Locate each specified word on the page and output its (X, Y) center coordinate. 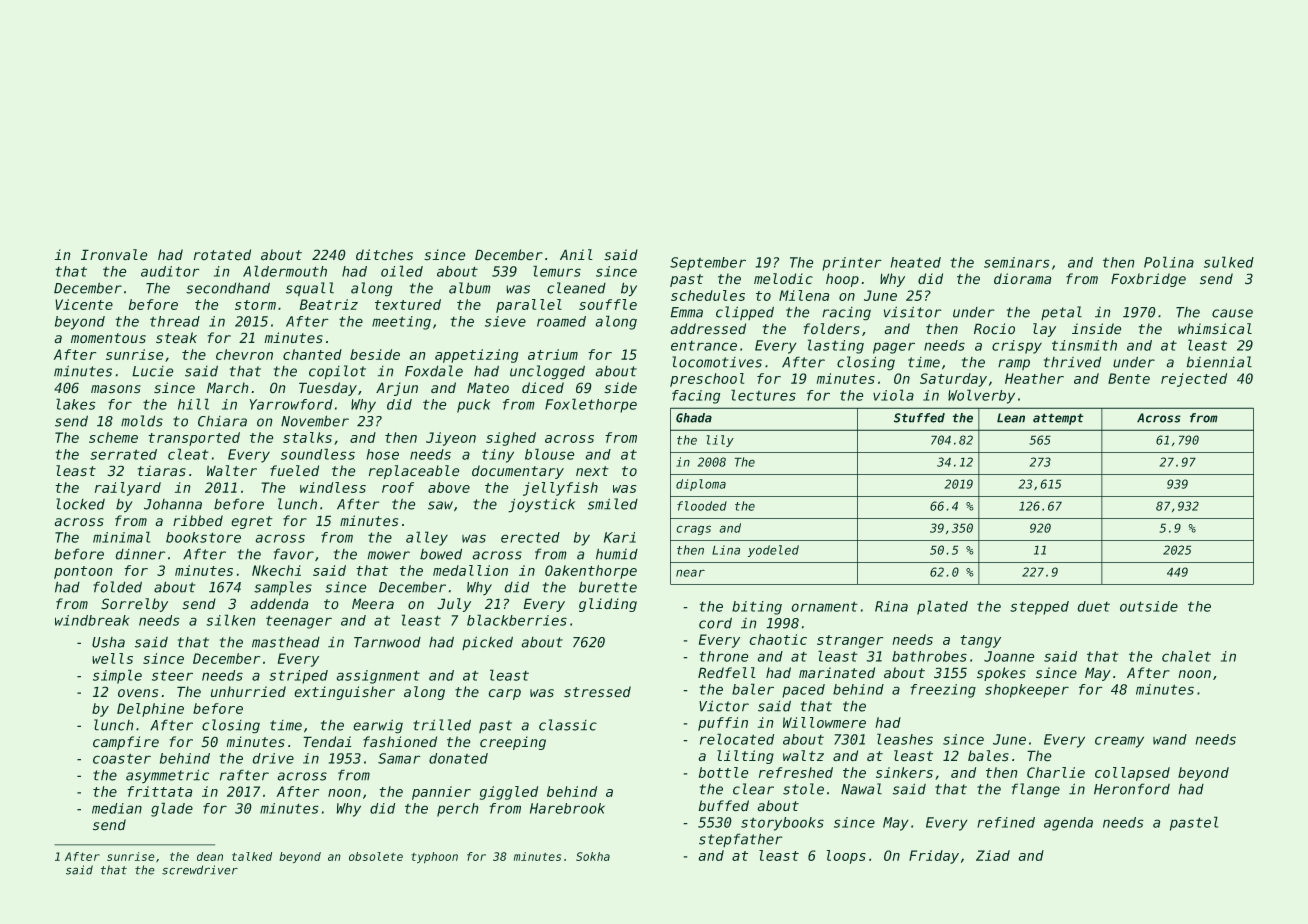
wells (112, 658)
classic (568, 725)
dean (210, 856)
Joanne (1009, 656)
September (708, 264)
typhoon (434, 858)
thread (175, 321)
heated (915, 262)
